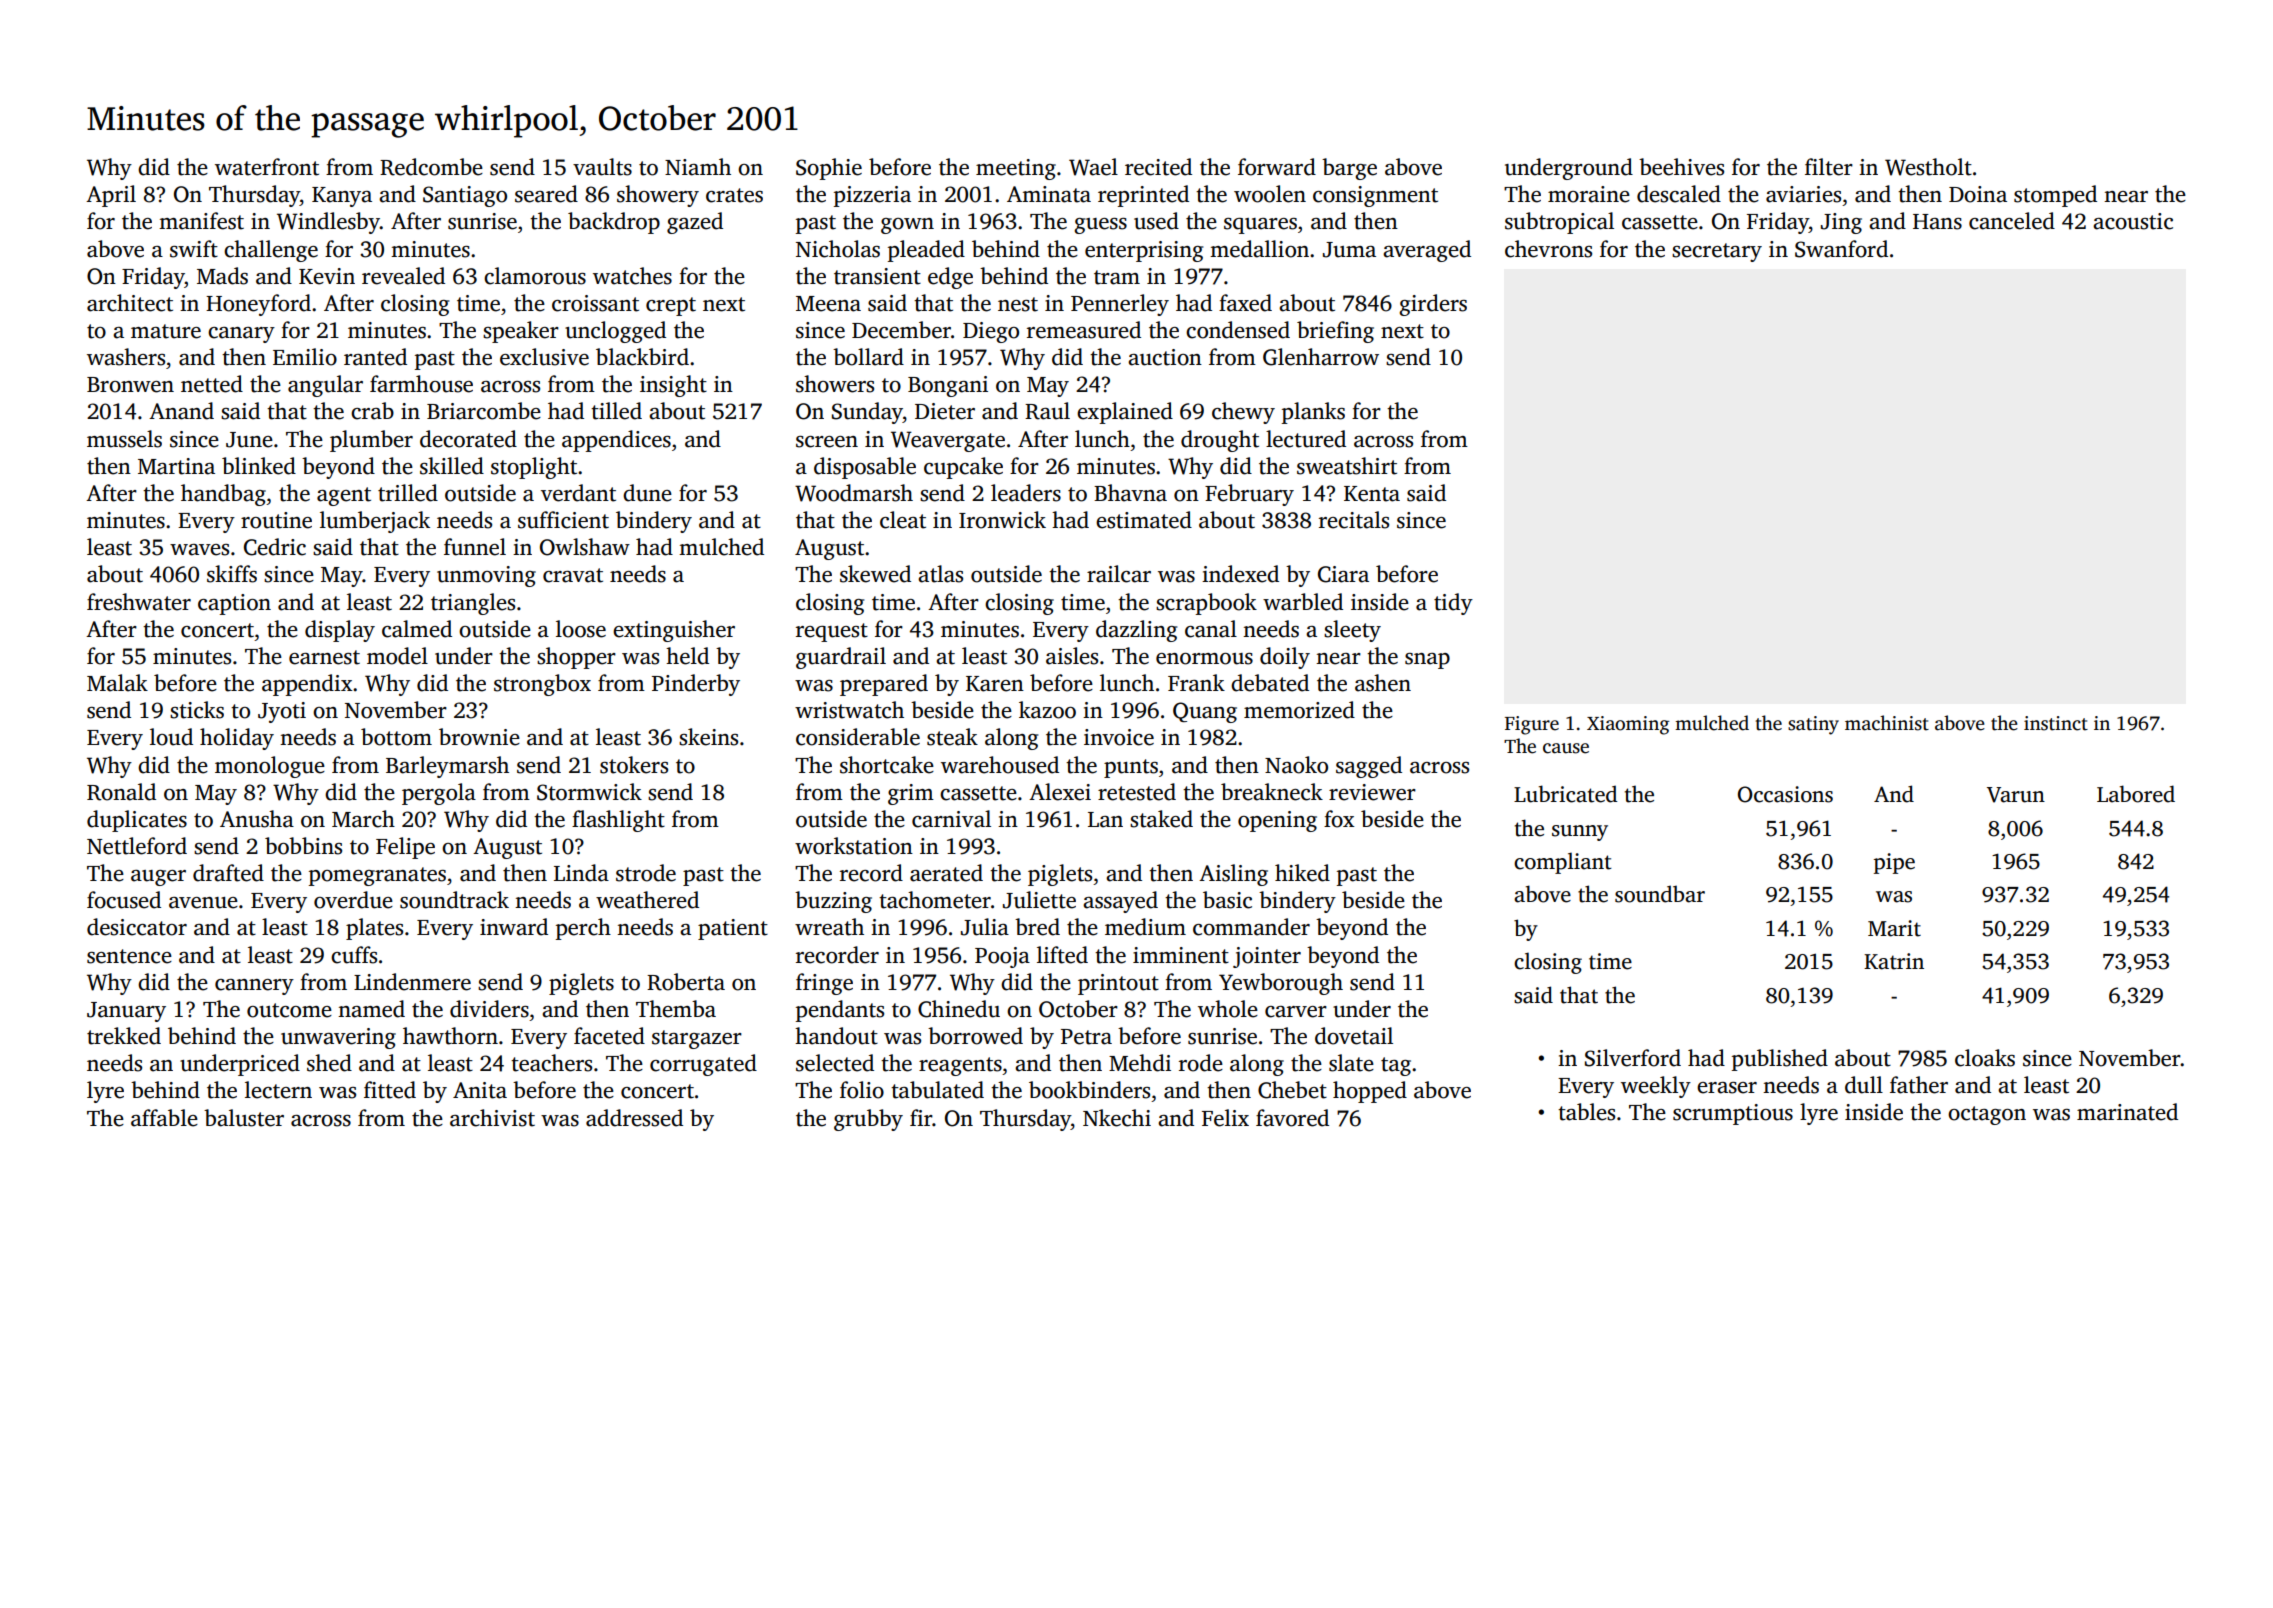 This page has height=1608, width=2273. I want to click on Occasions, so click(1785, 794).
